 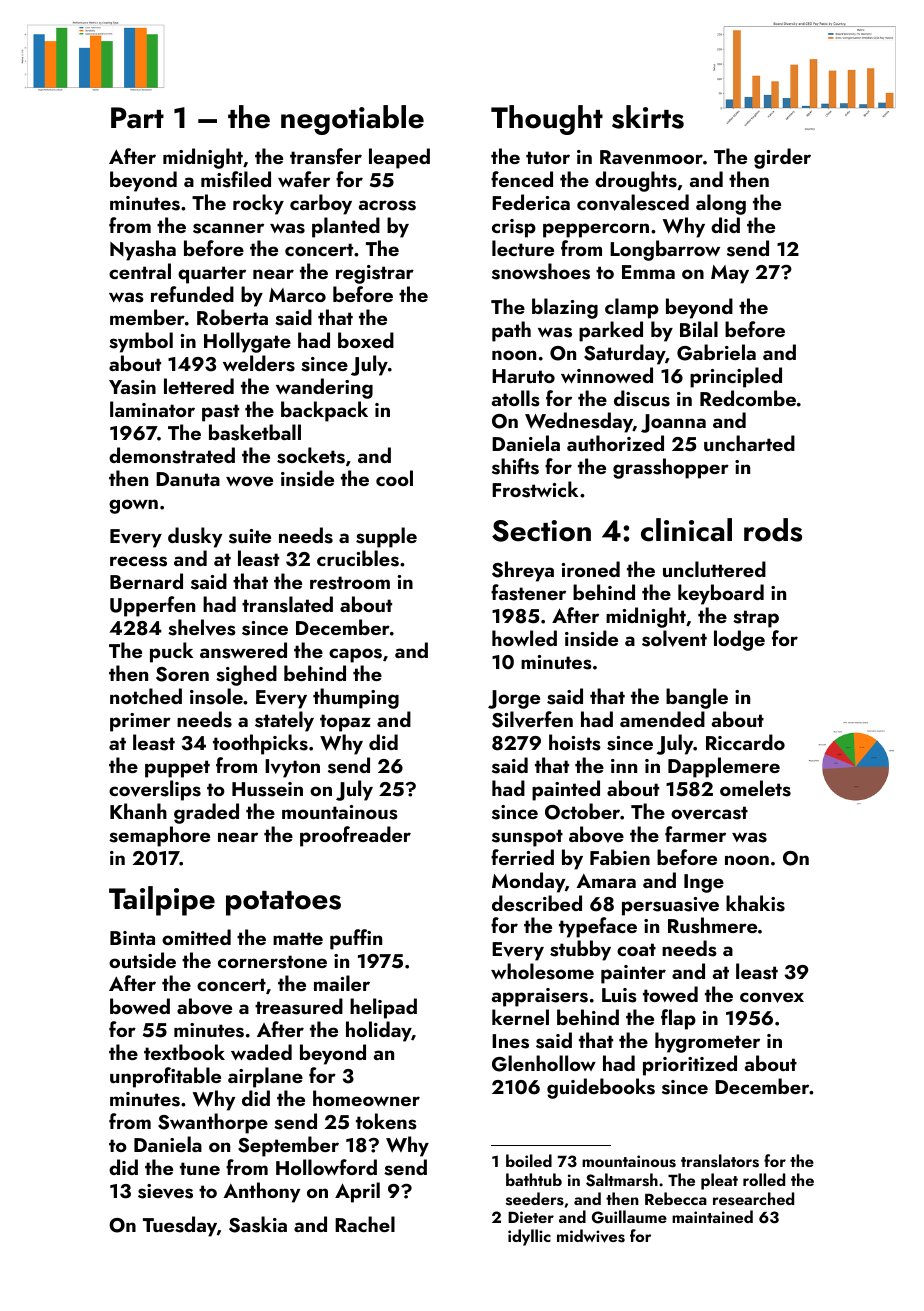 What do you see at coordinates (258, 1224) in the screenshot?
I see `Saskia` at bounding box center [258, 1224].
